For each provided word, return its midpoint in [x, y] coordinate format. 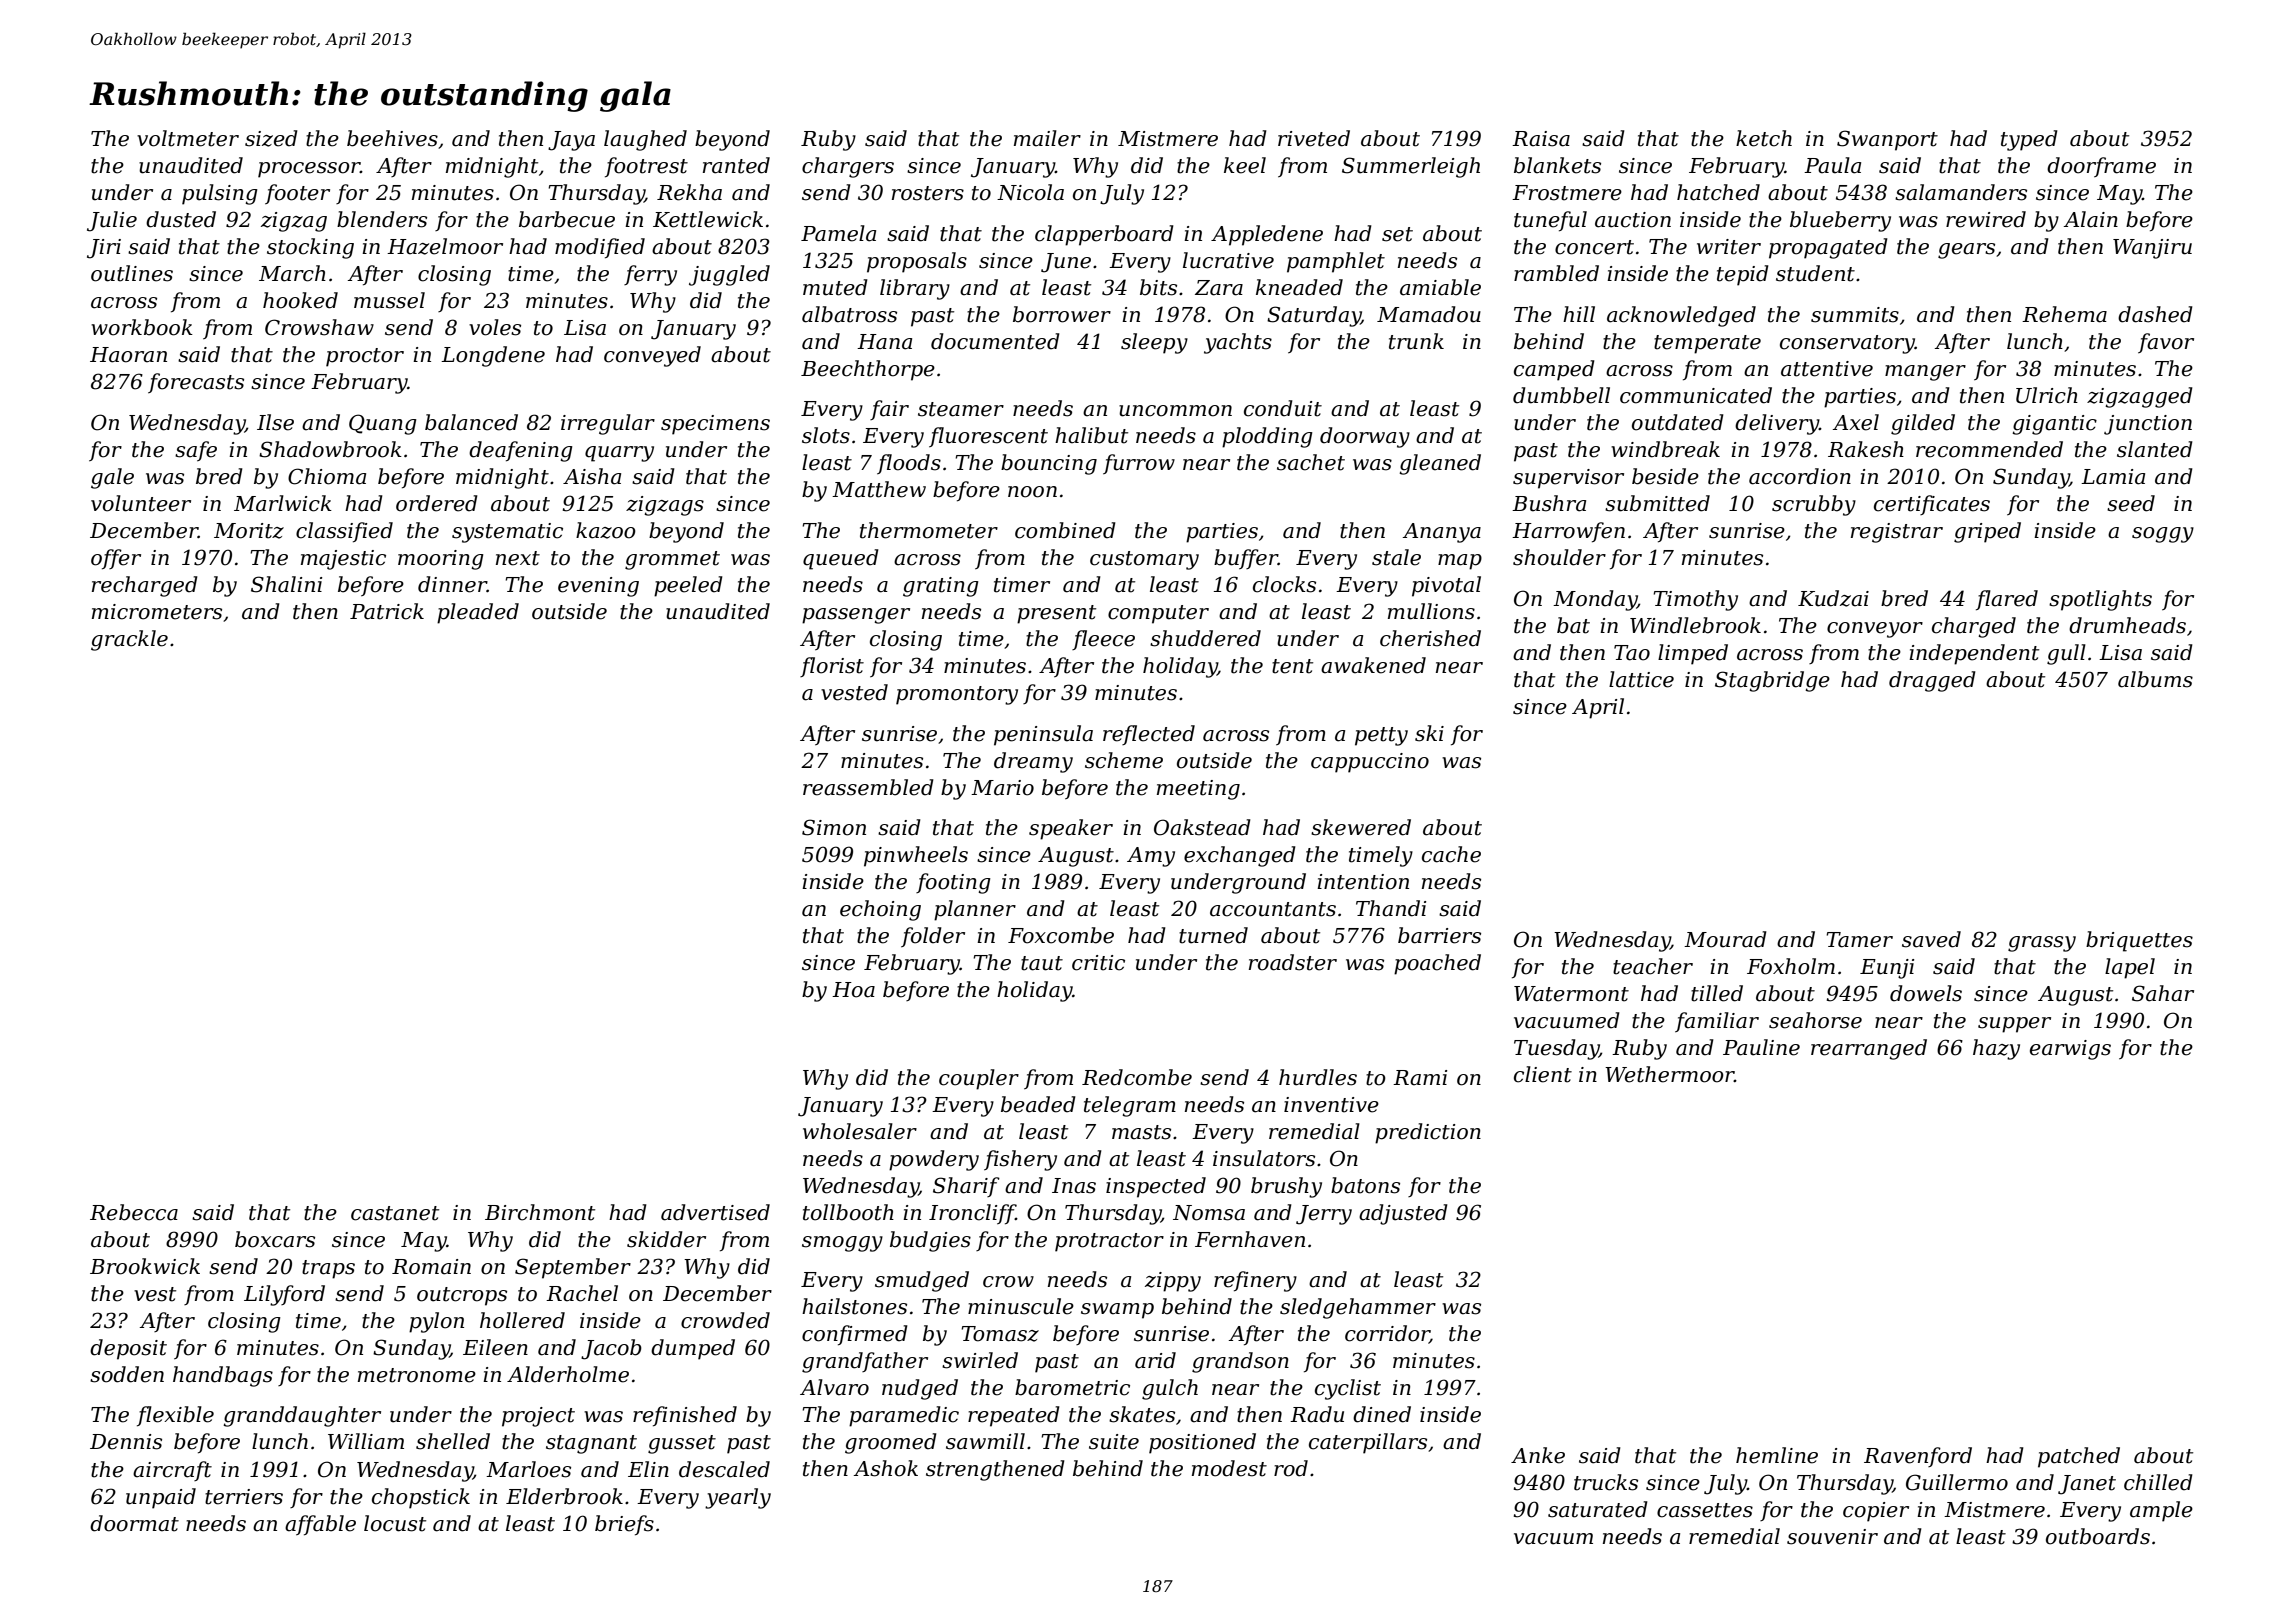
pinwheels [916, 856]
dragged [1932, 681]
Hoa [853, 990]
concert [1594, 247]
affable [320, 1525]
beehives [392, 138]
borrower [1062, 314]
